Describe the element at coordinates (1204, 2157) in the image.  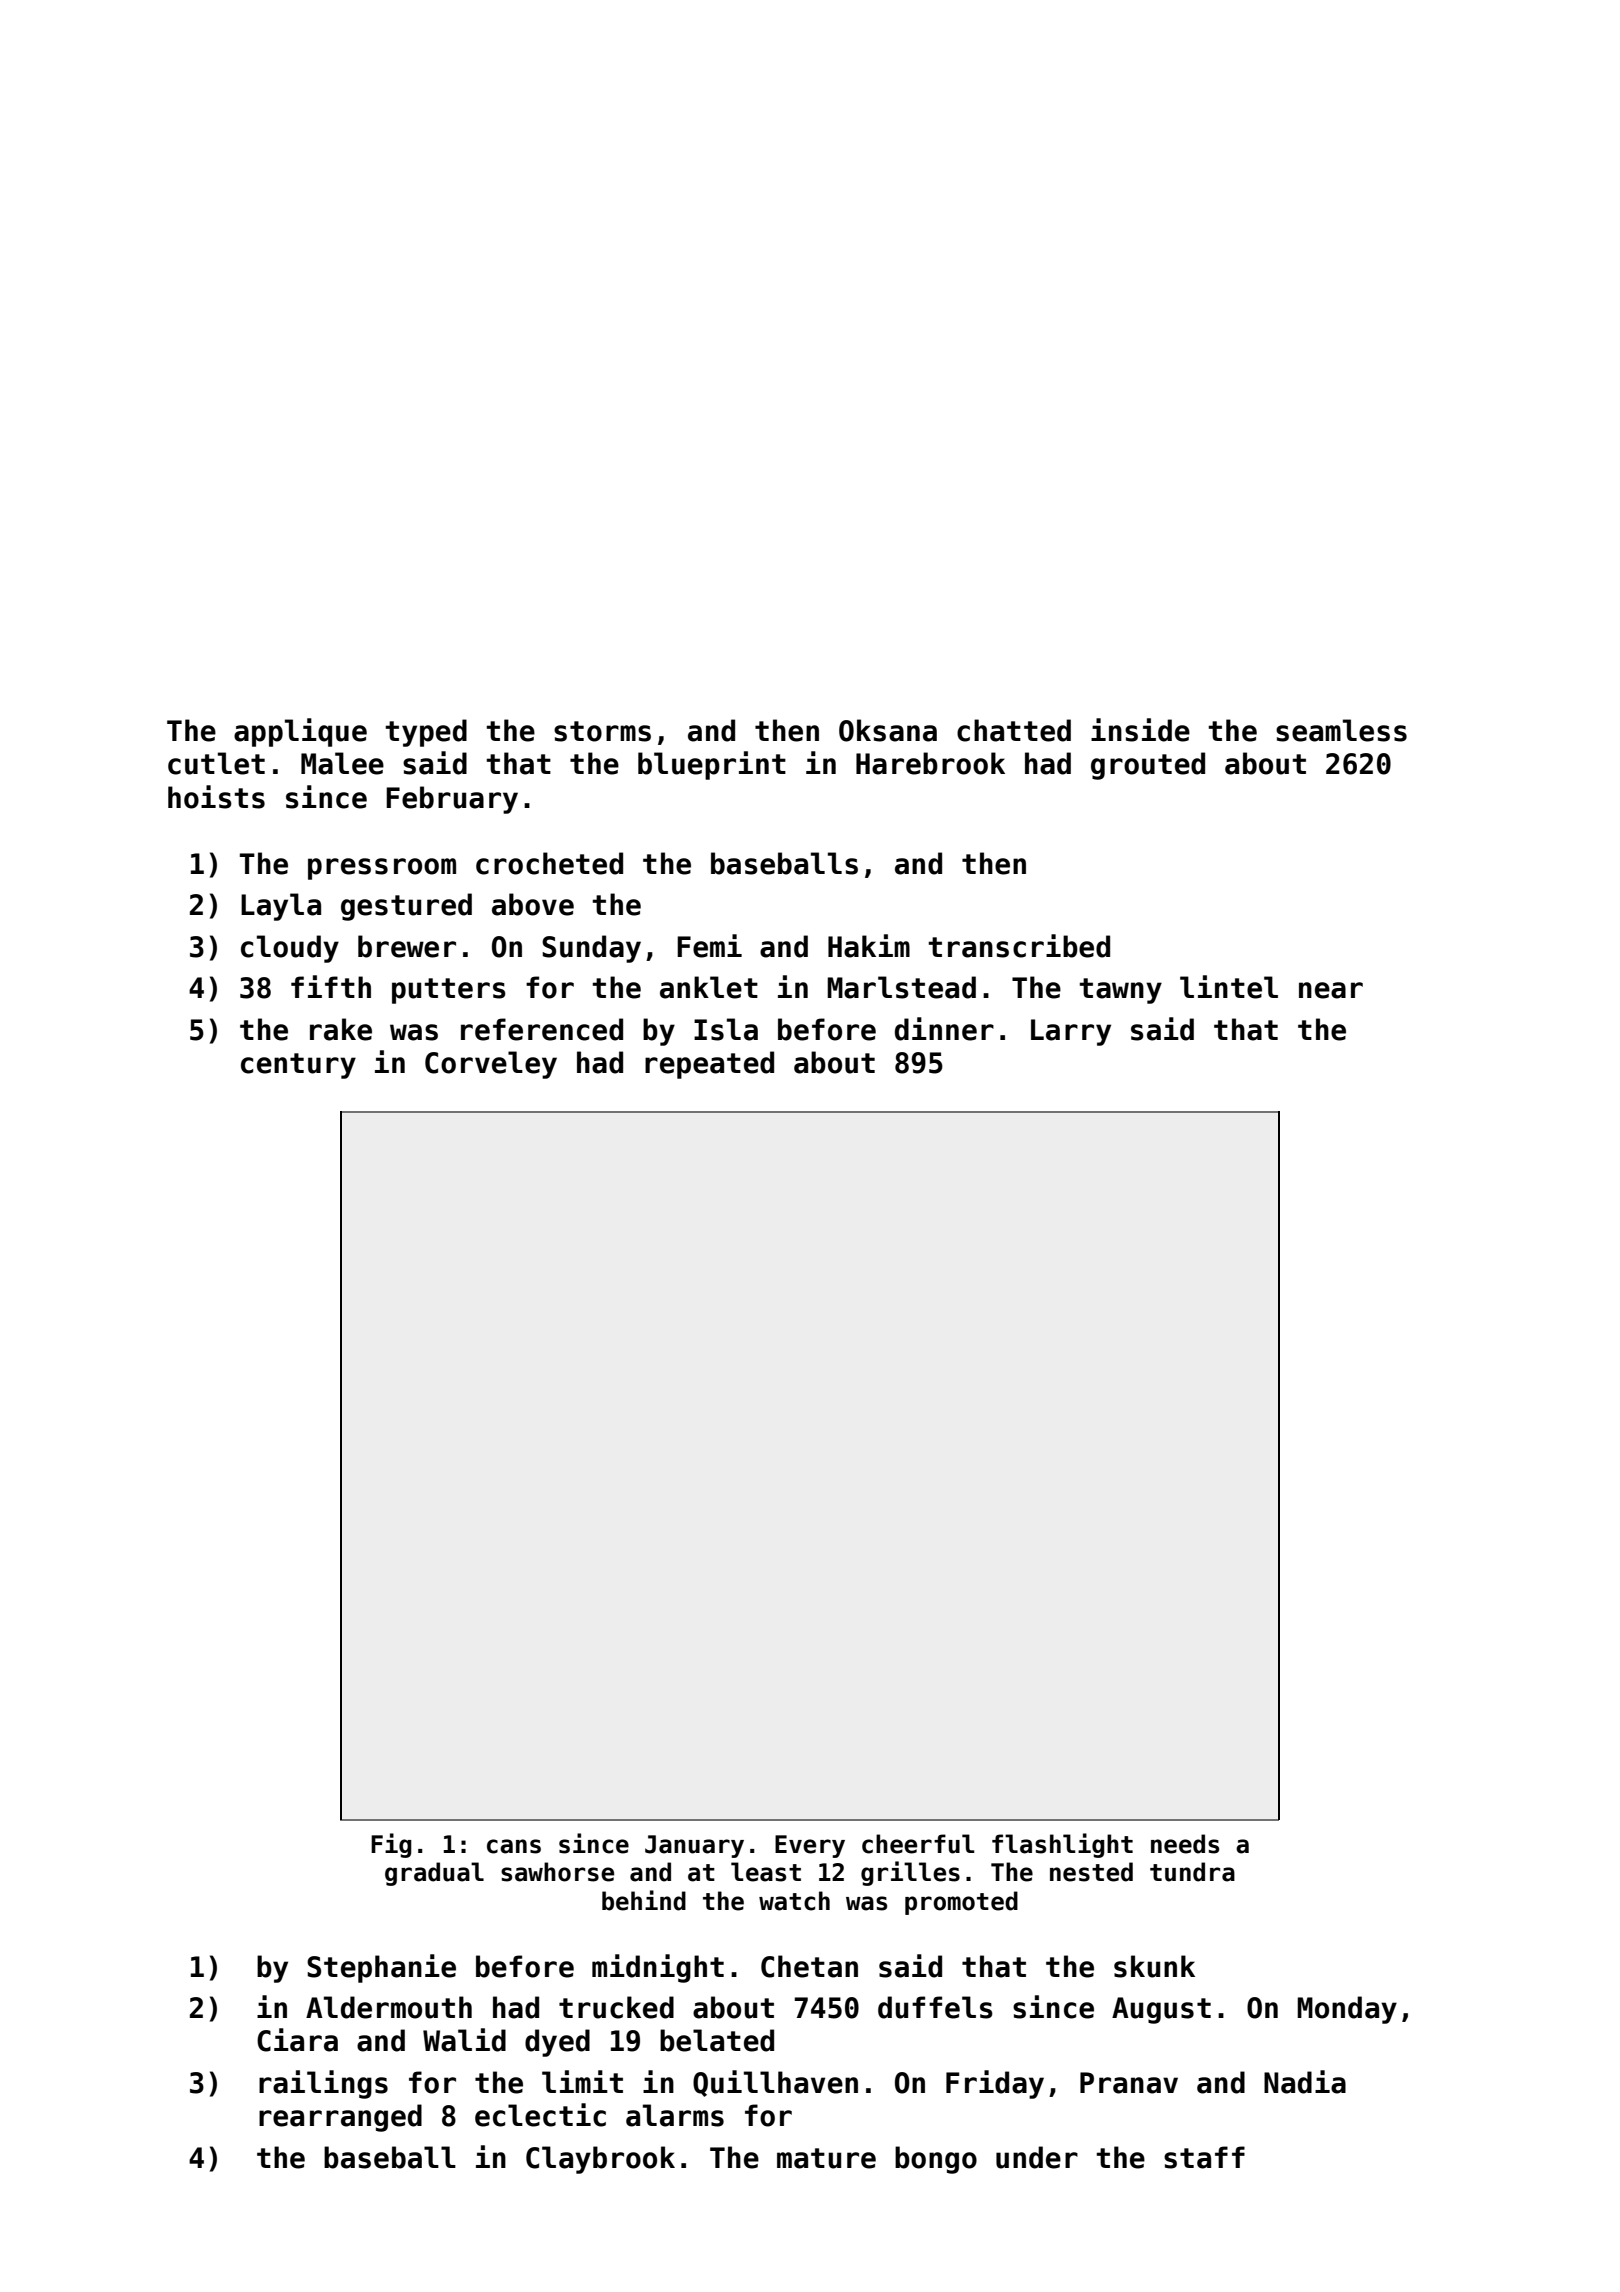
I see `staff` at that location.
